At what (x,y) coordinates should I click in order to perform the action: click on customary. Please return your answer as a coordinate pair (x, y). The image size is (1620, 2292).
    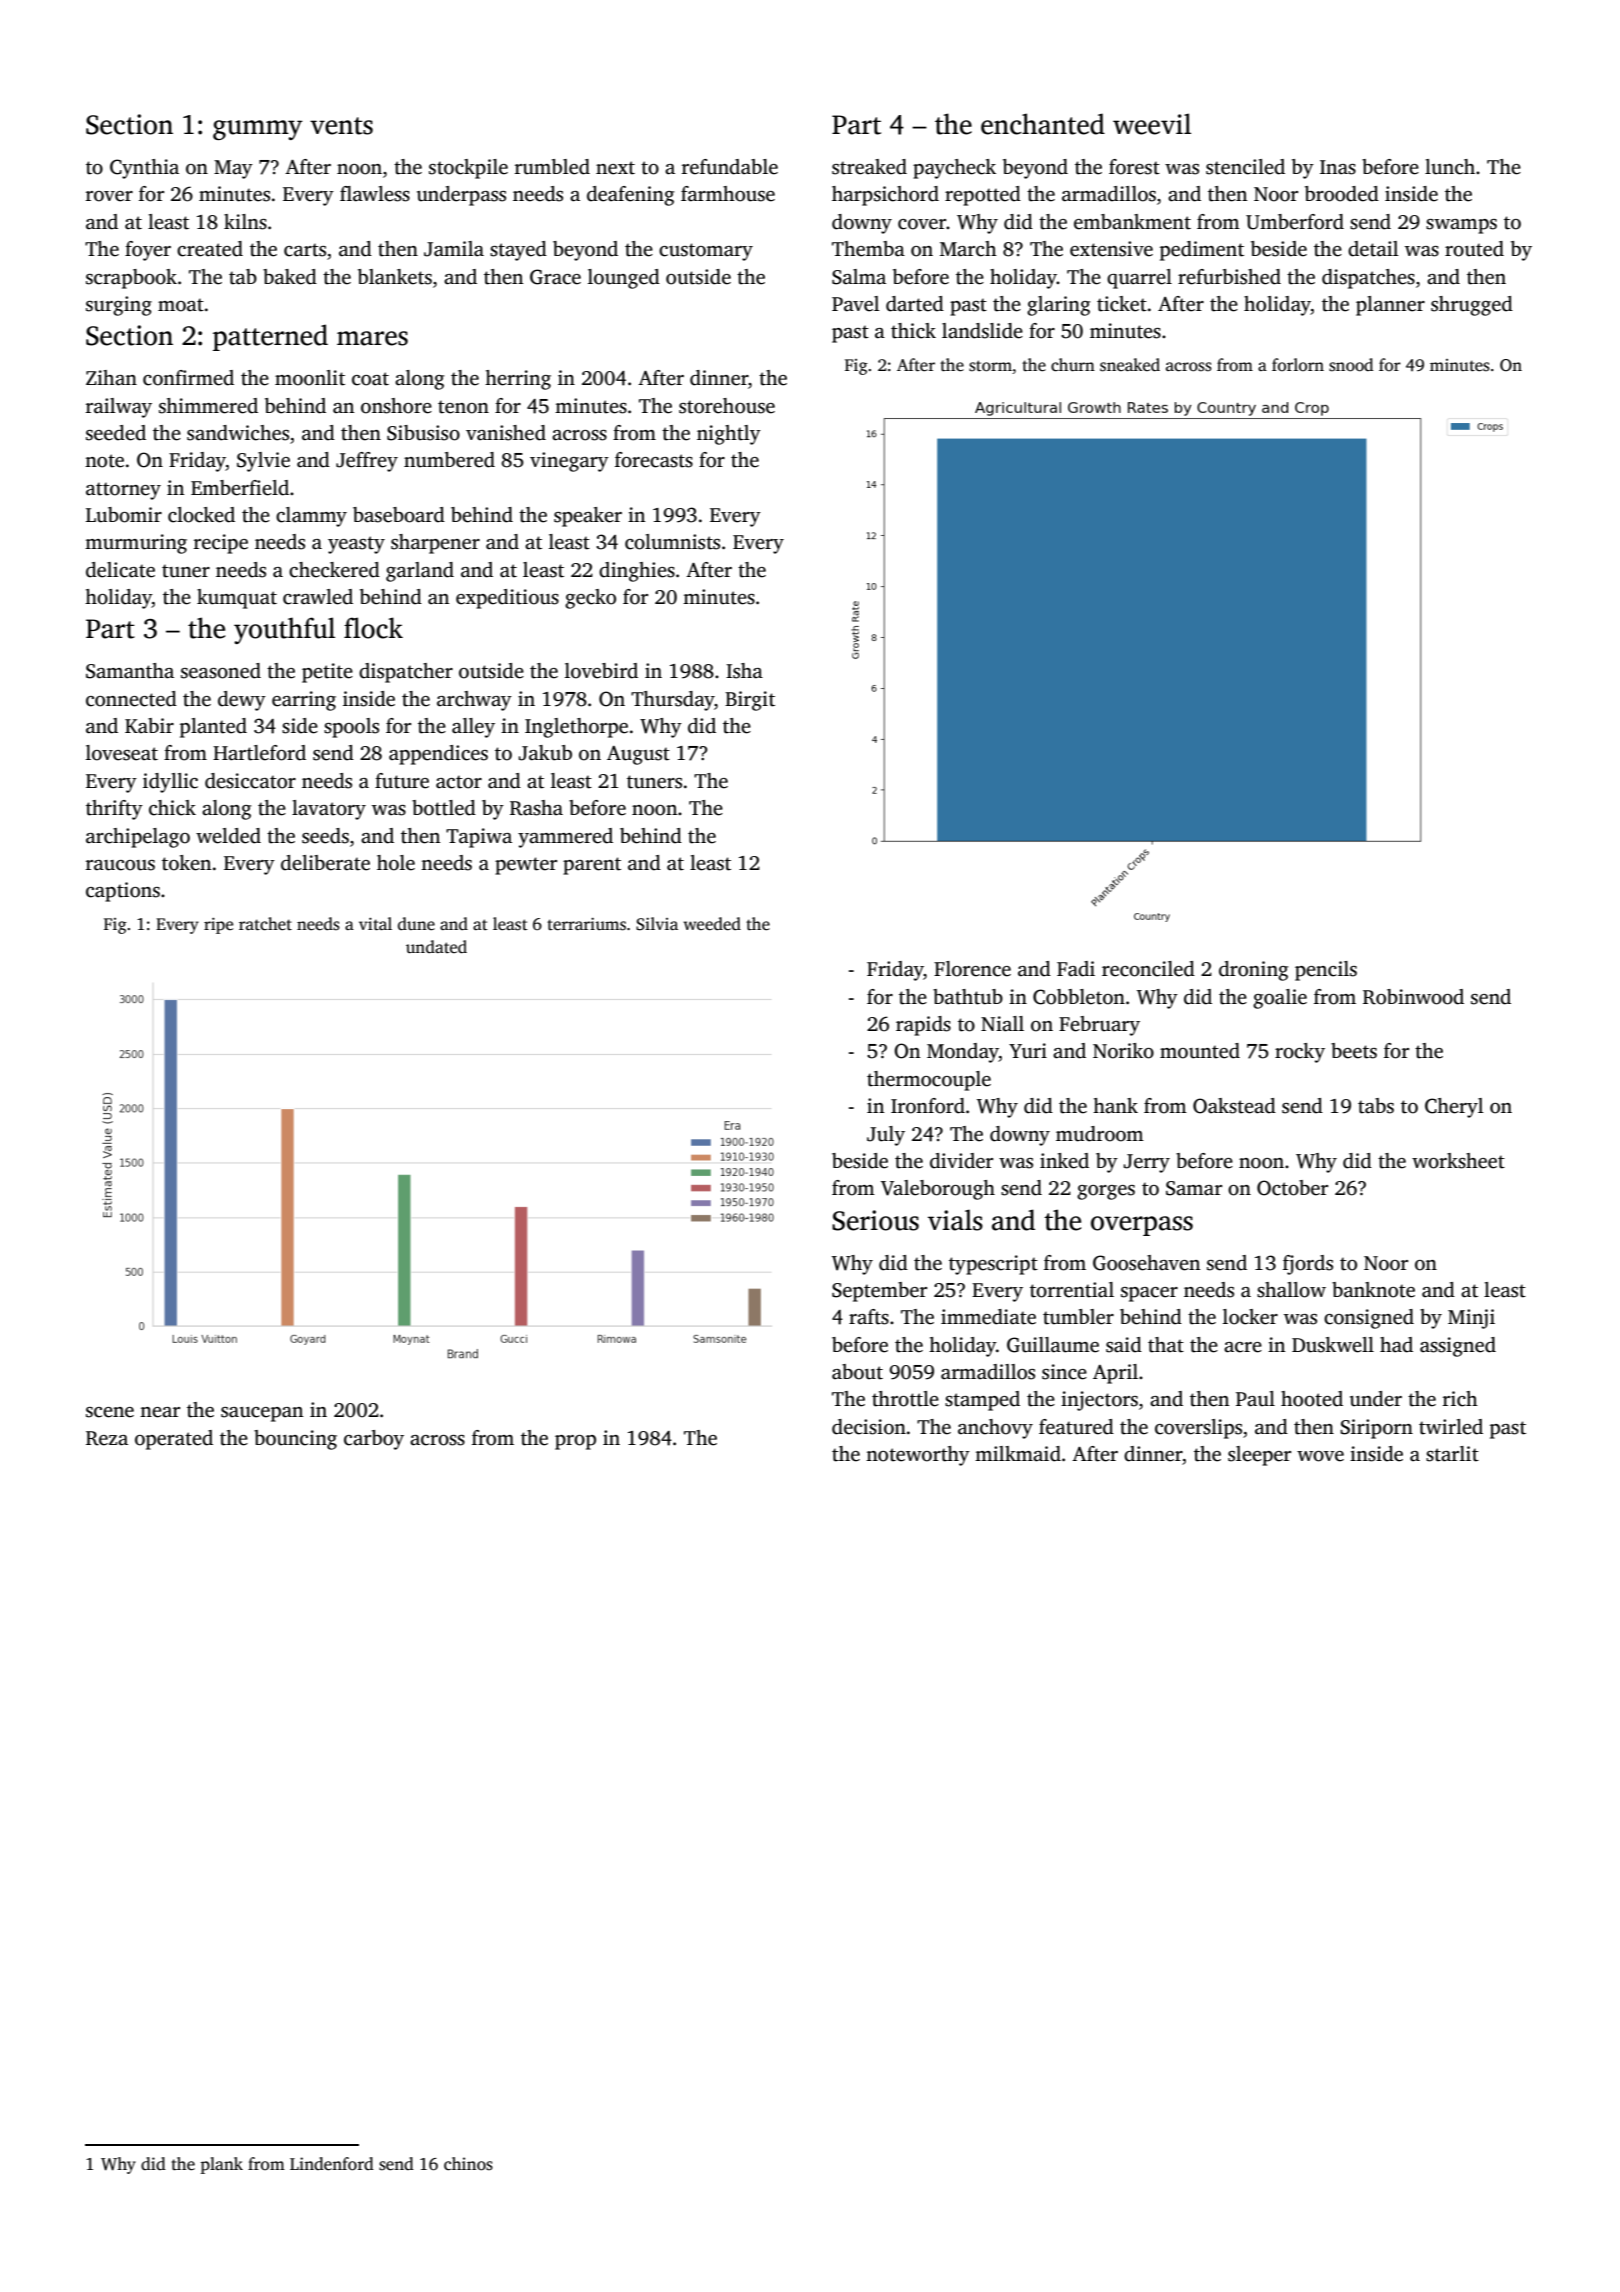
    Looking at the image, I should click on (706, 252).
